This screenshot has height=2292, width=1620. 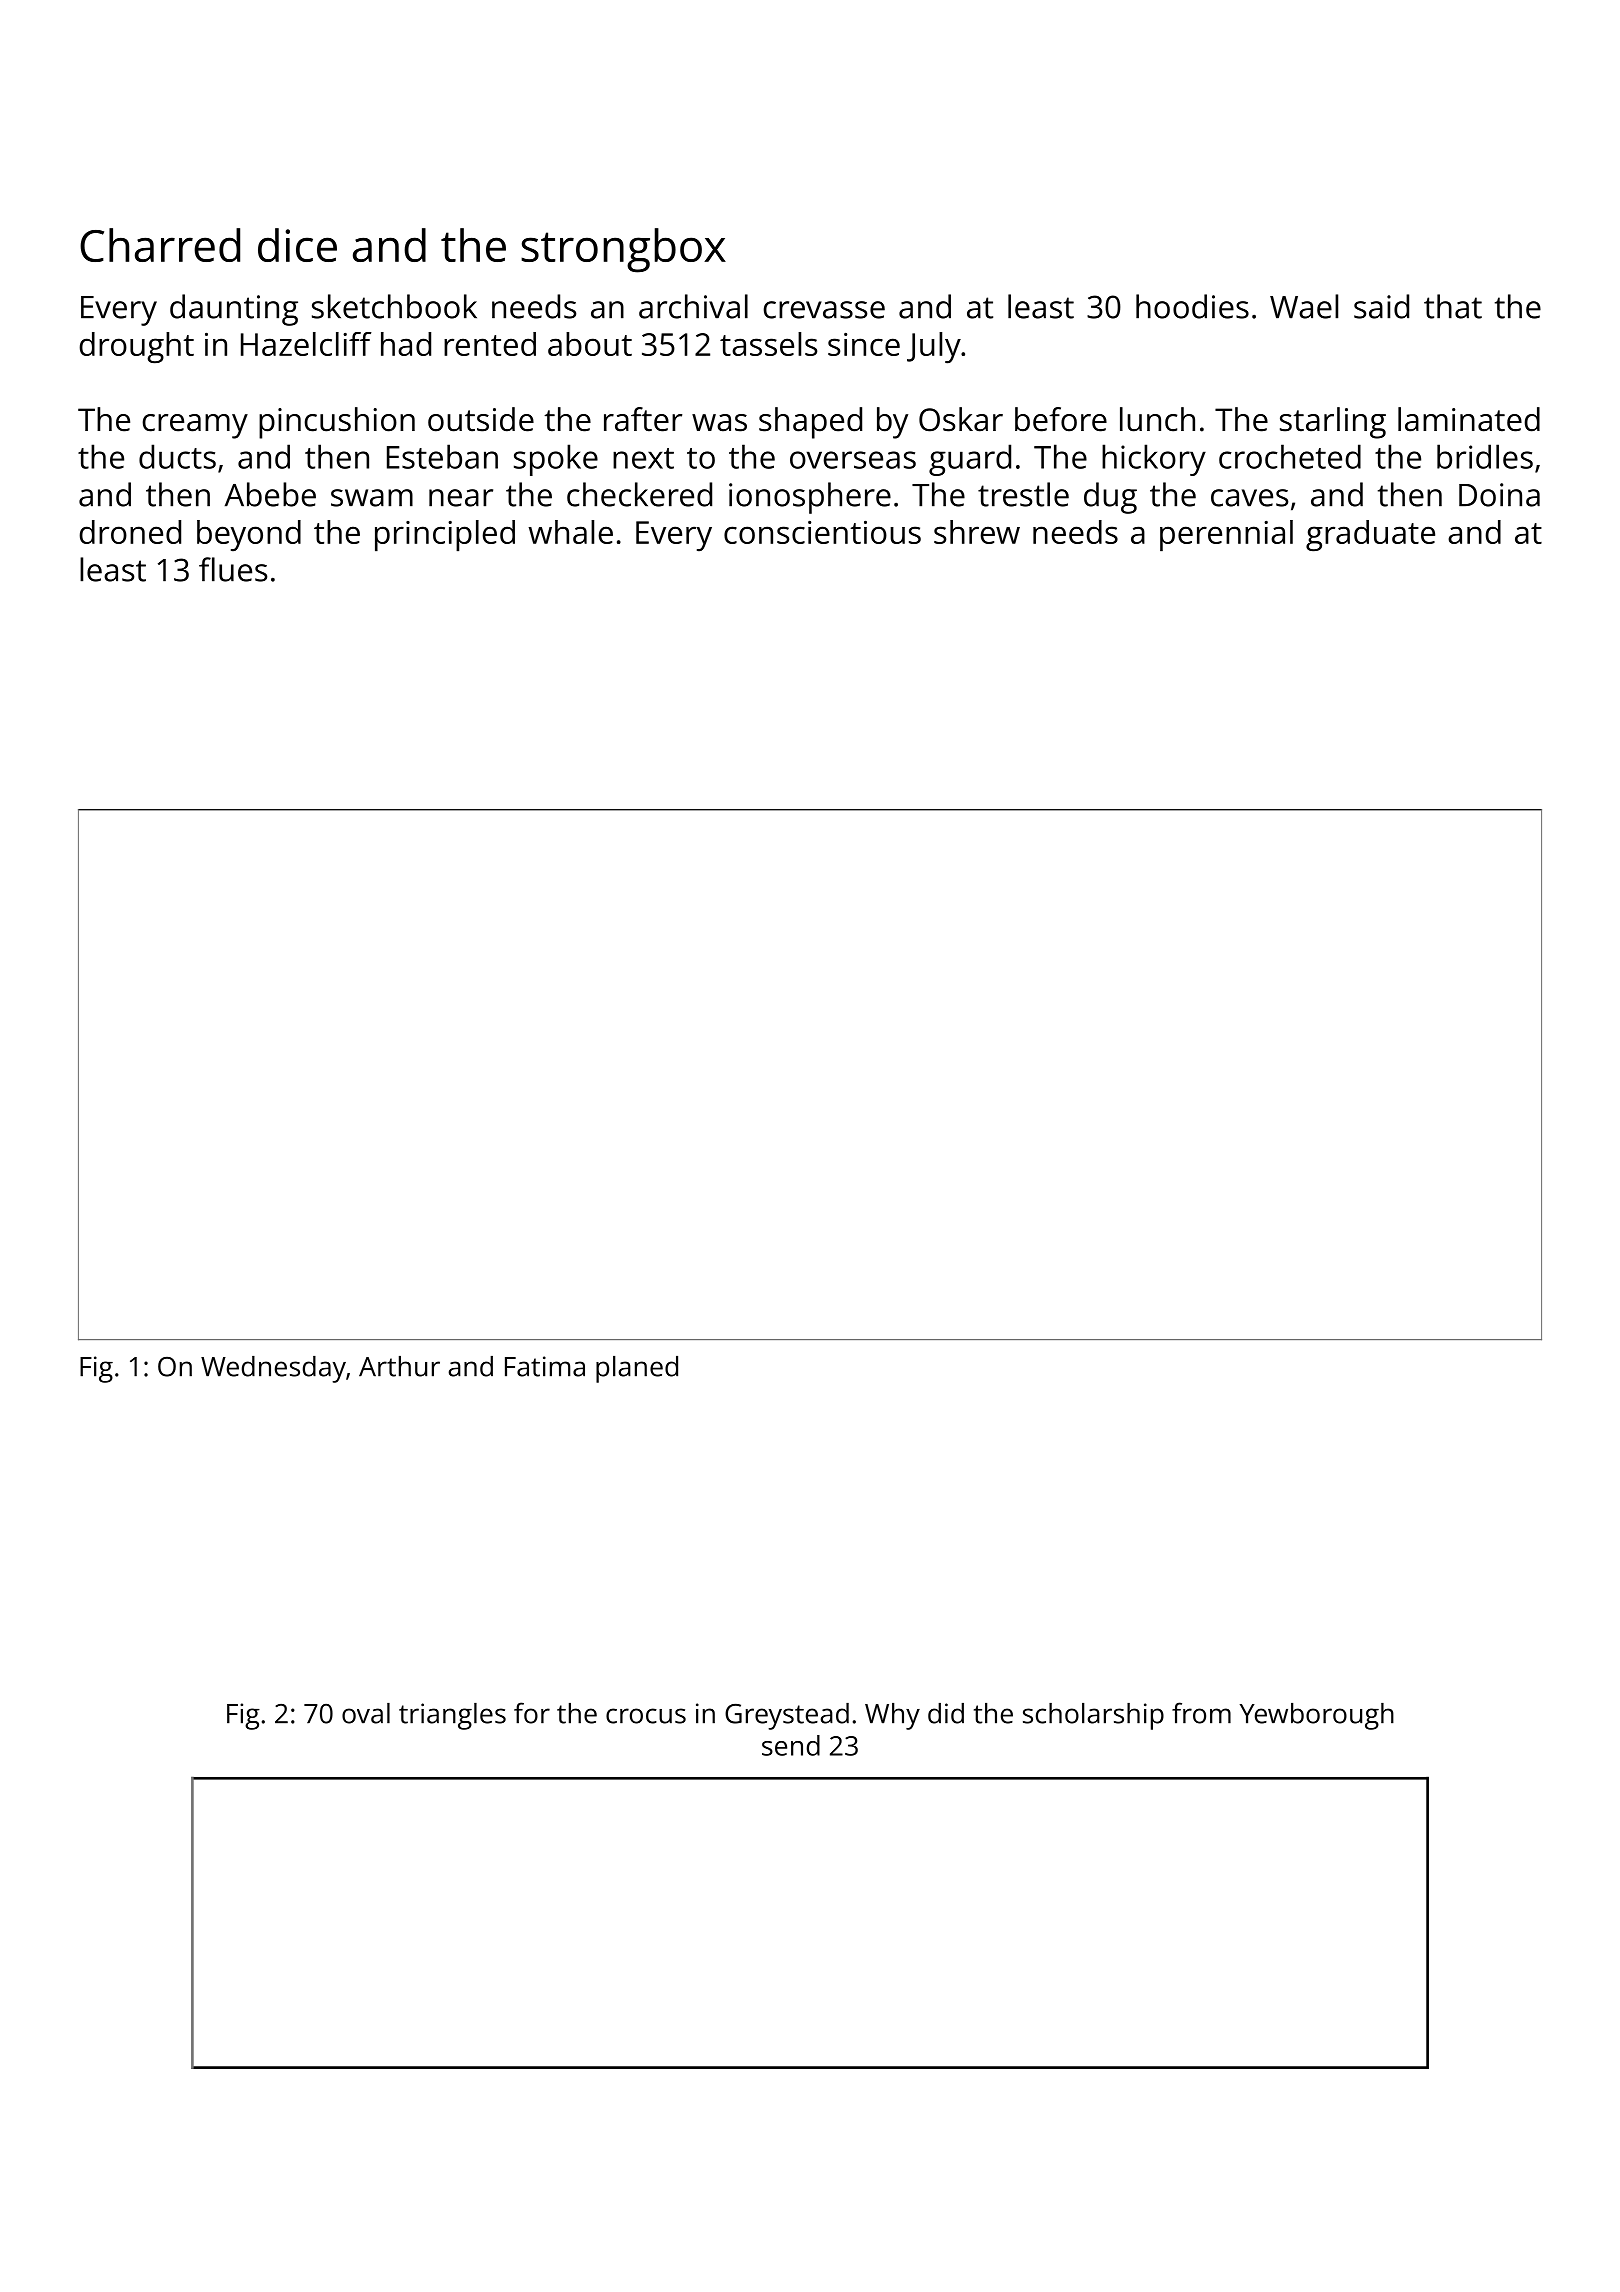 I want to click on planed, so click(x=637, y=1369).
